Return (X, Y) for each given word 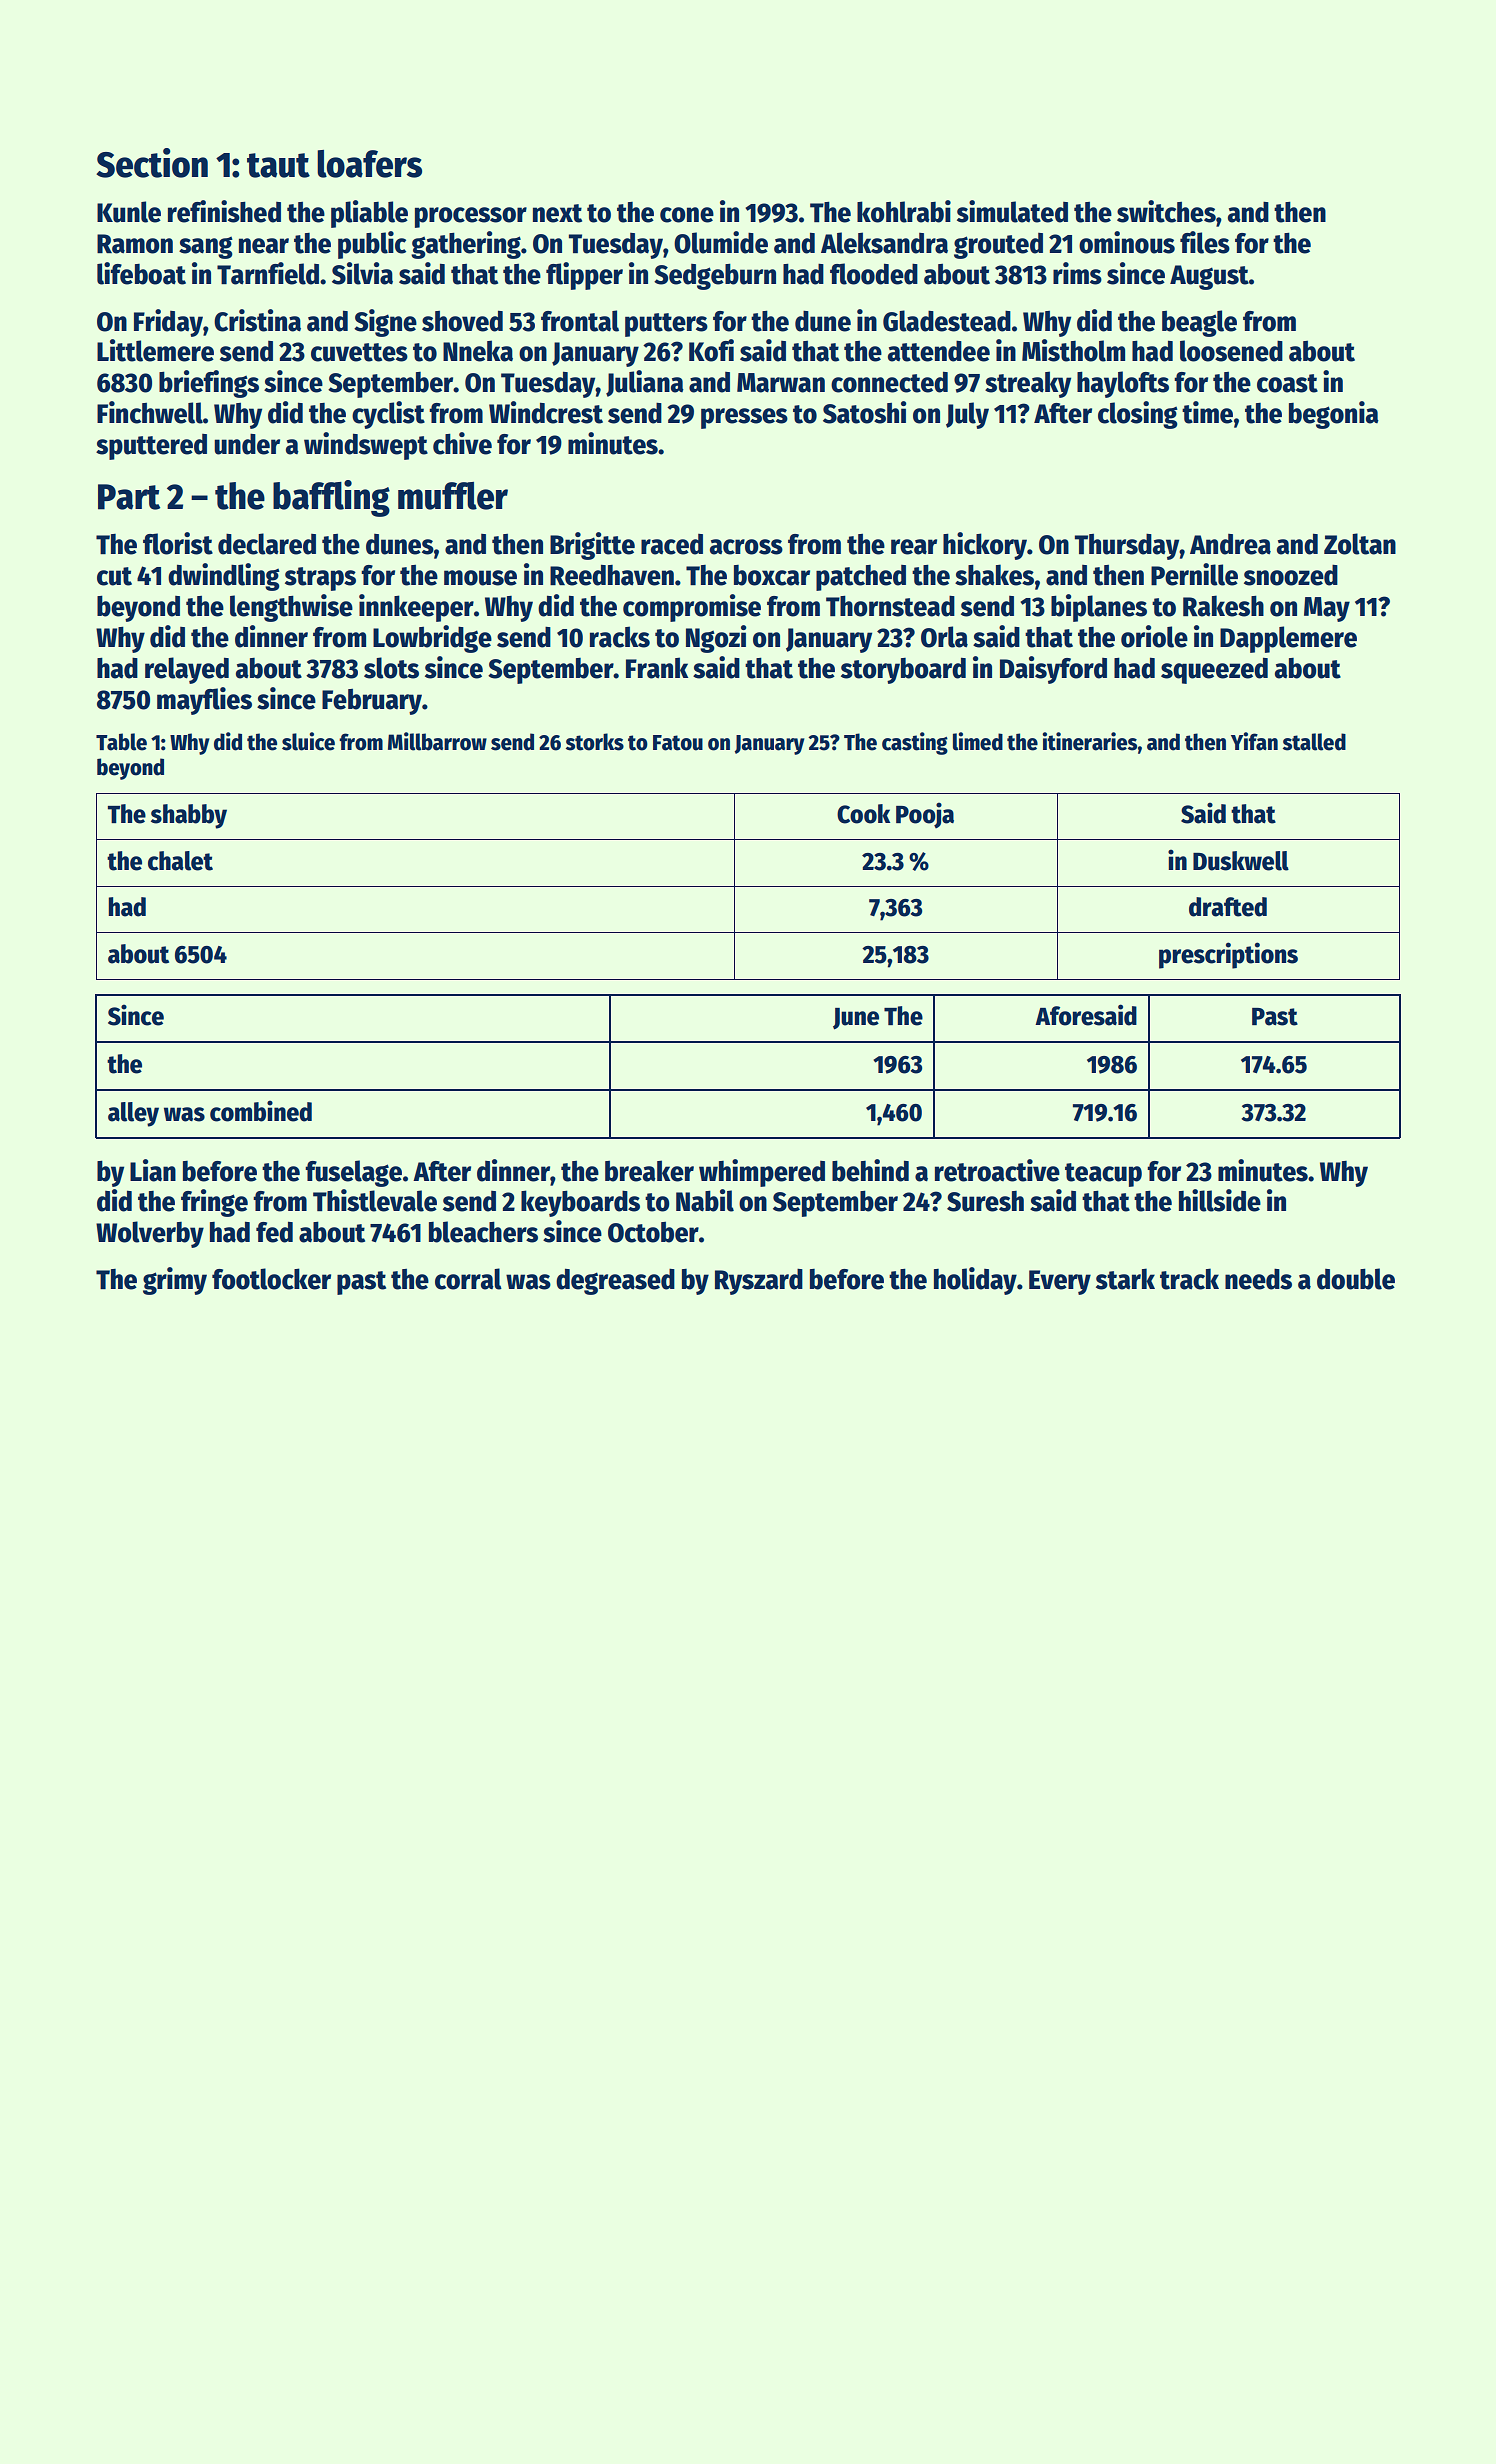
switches (1166, 211)
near (264, 246)
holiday (975, 1281)
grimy (175, 1281)
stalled (1314, 742)
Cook (863, 814)
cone (687, 215)
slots (391, 668)
